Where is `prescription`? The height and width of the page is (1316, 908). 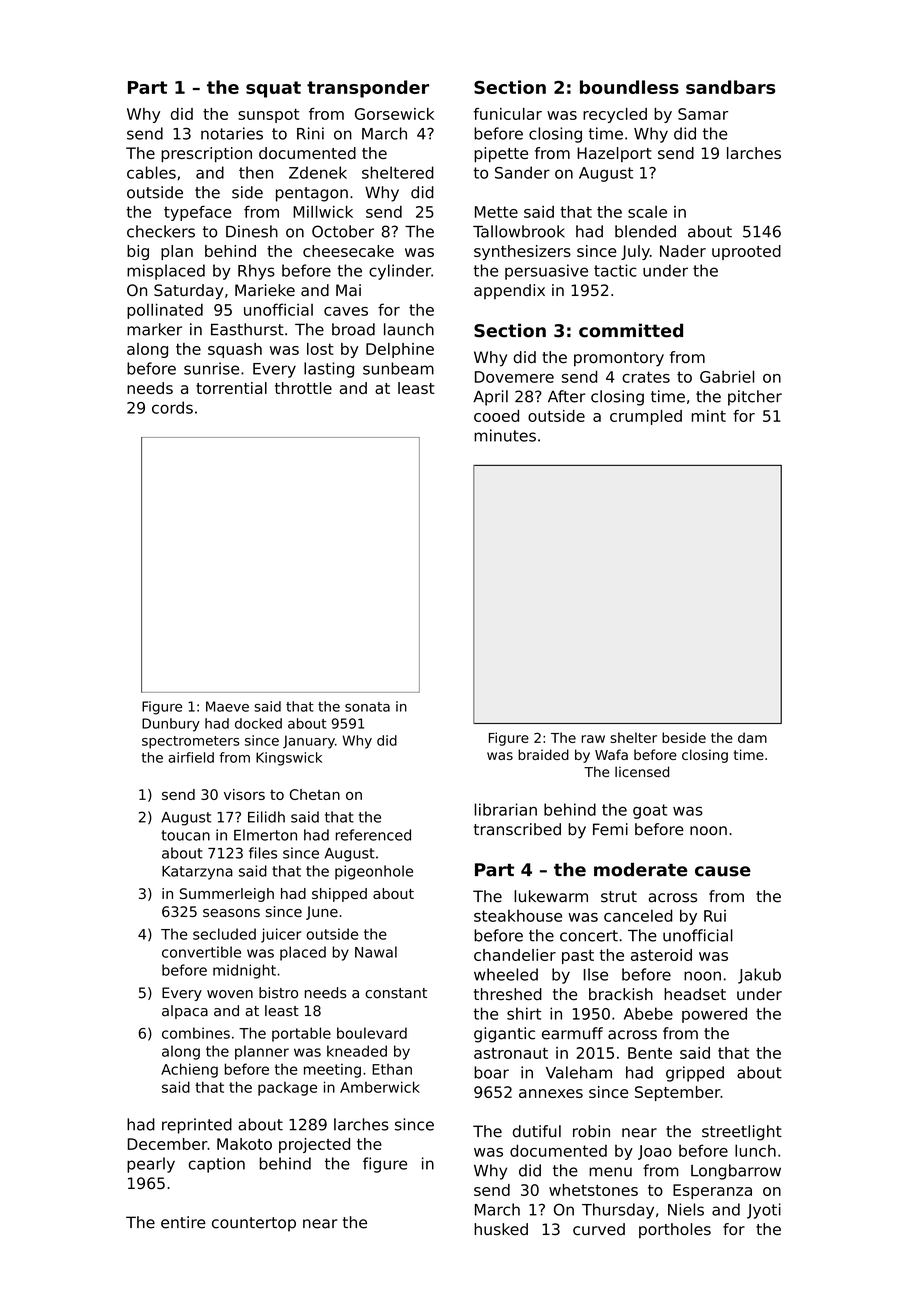
prescription is located at coordinates (206, 154).
